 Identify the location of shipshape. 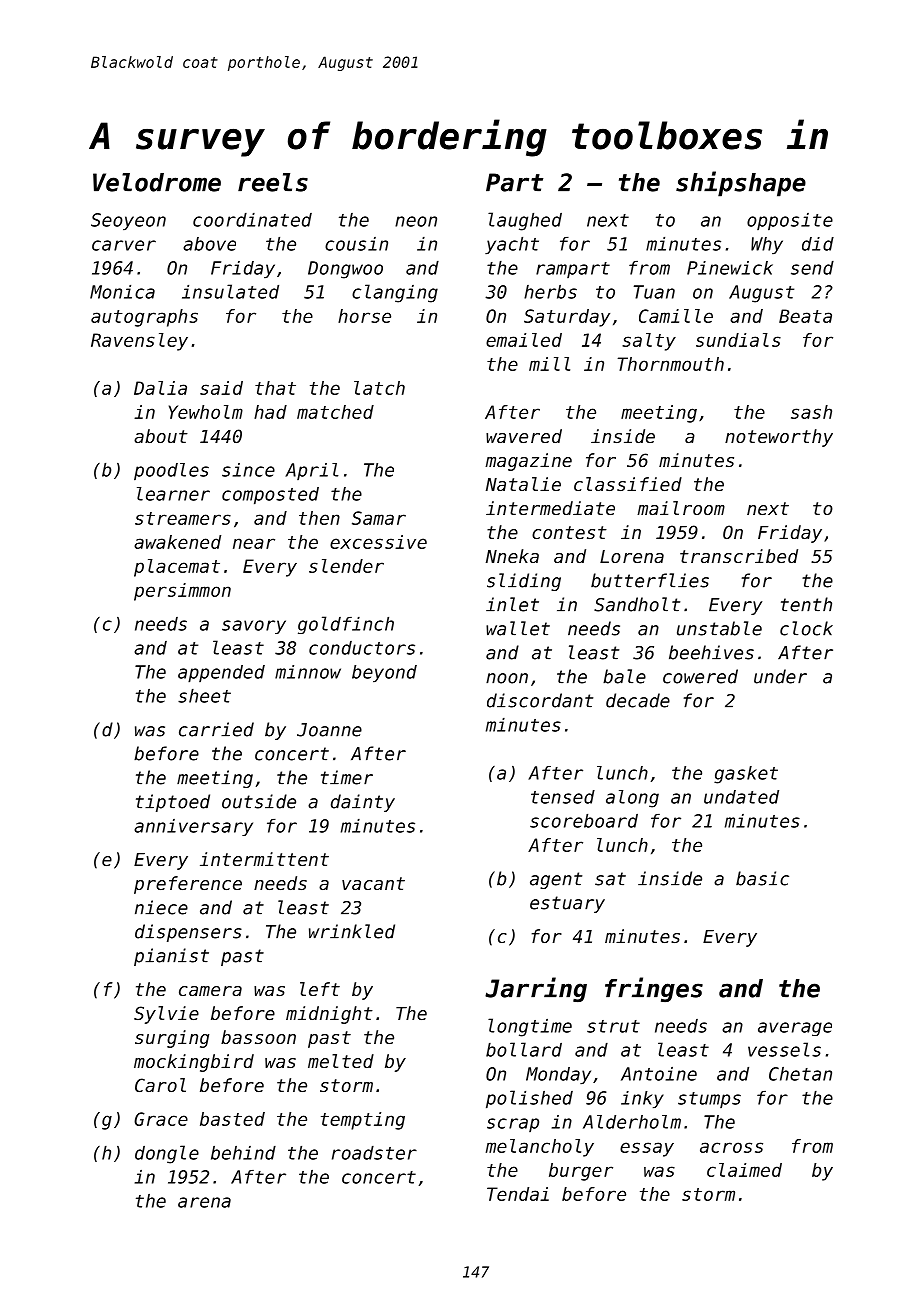
(741, 184).
